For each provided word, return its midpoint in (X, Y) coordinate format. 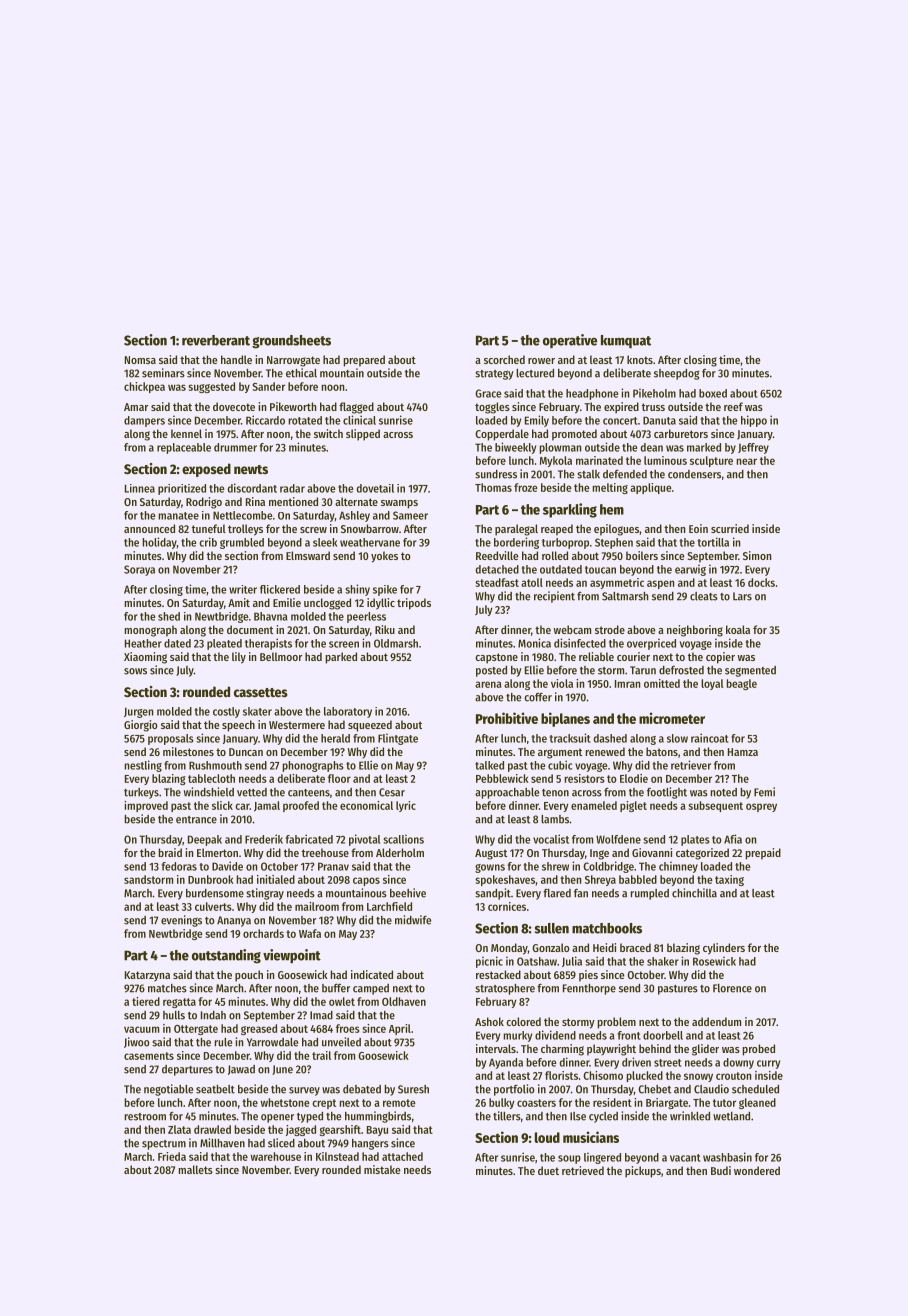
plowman (560, 448)
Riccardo (265, 420)
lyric (406, 806)
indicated (372, 974)
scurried (730, 528)
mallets (195, 1169)
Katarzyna (147, 976)
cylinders (724, 949)
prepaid (763, 854)
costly (226, 712)
